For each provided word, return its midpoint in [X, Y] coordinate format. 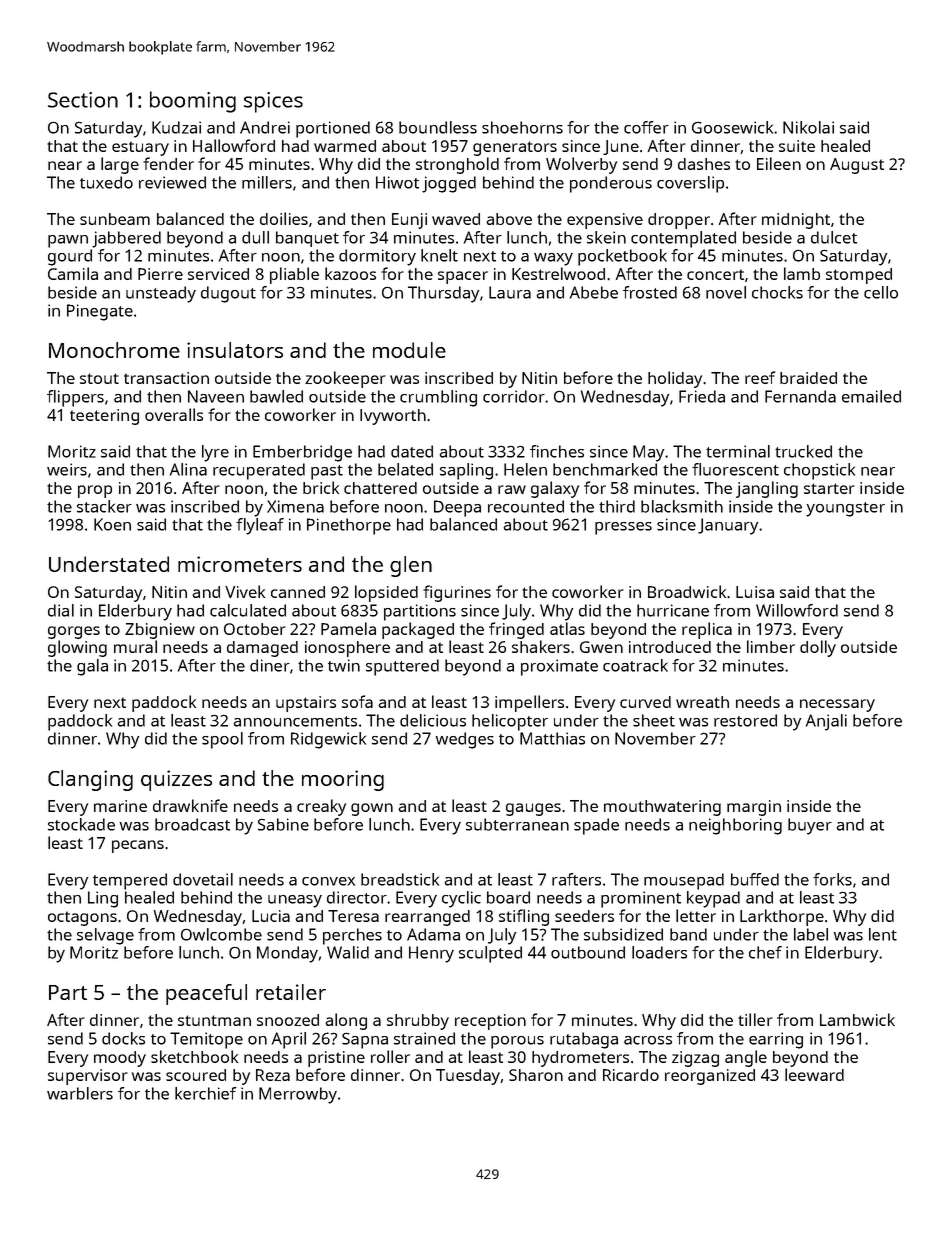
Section [83, 100]
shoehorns [522, 127]
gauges [533, 809]
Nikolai [808, 127]
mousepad [684, 881]
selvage [105, 936]
